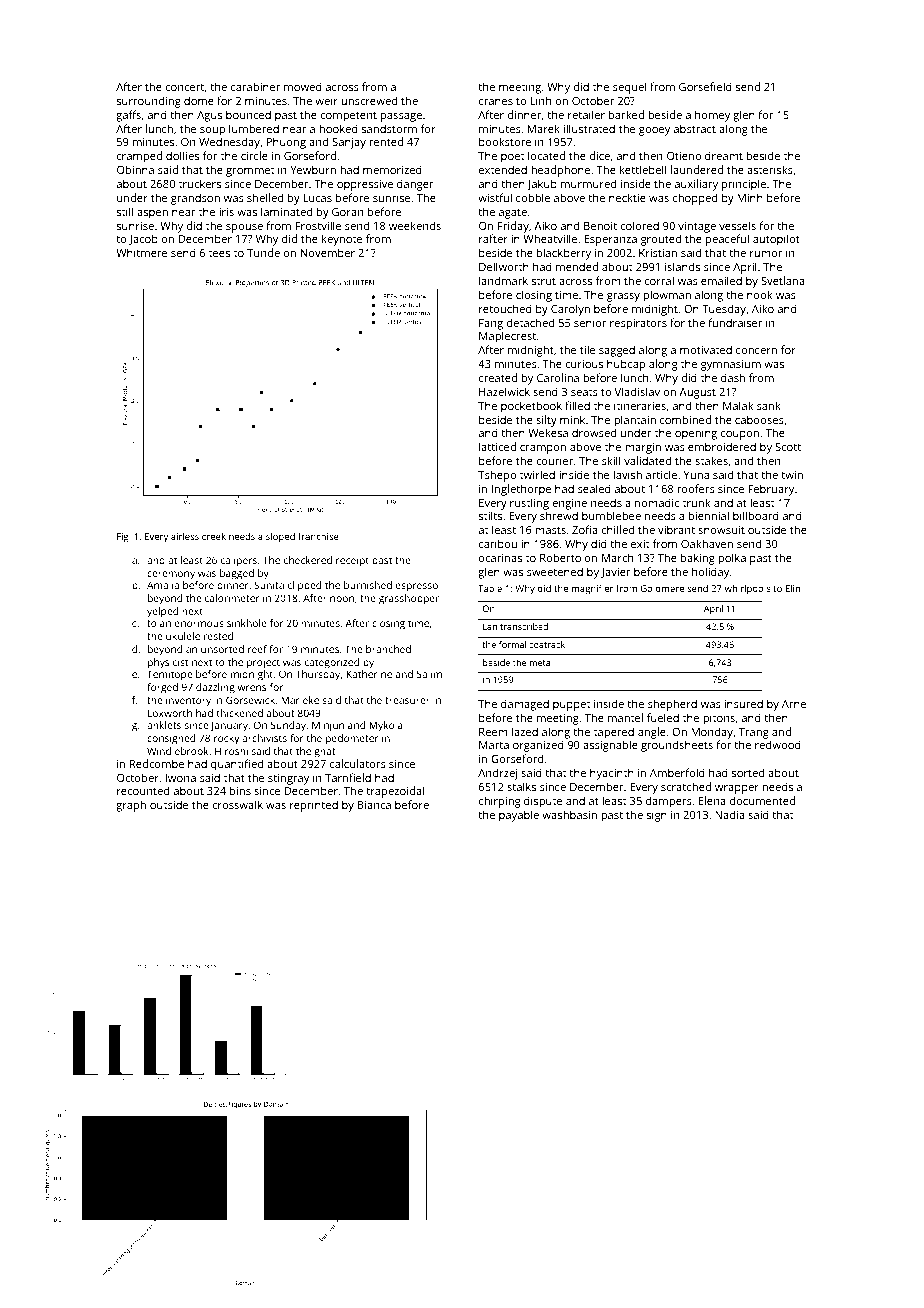 The height and width of the document is (1308, 924). Describe the element at coordinates (303, 86) in the document. I see `mowed` at that location.
